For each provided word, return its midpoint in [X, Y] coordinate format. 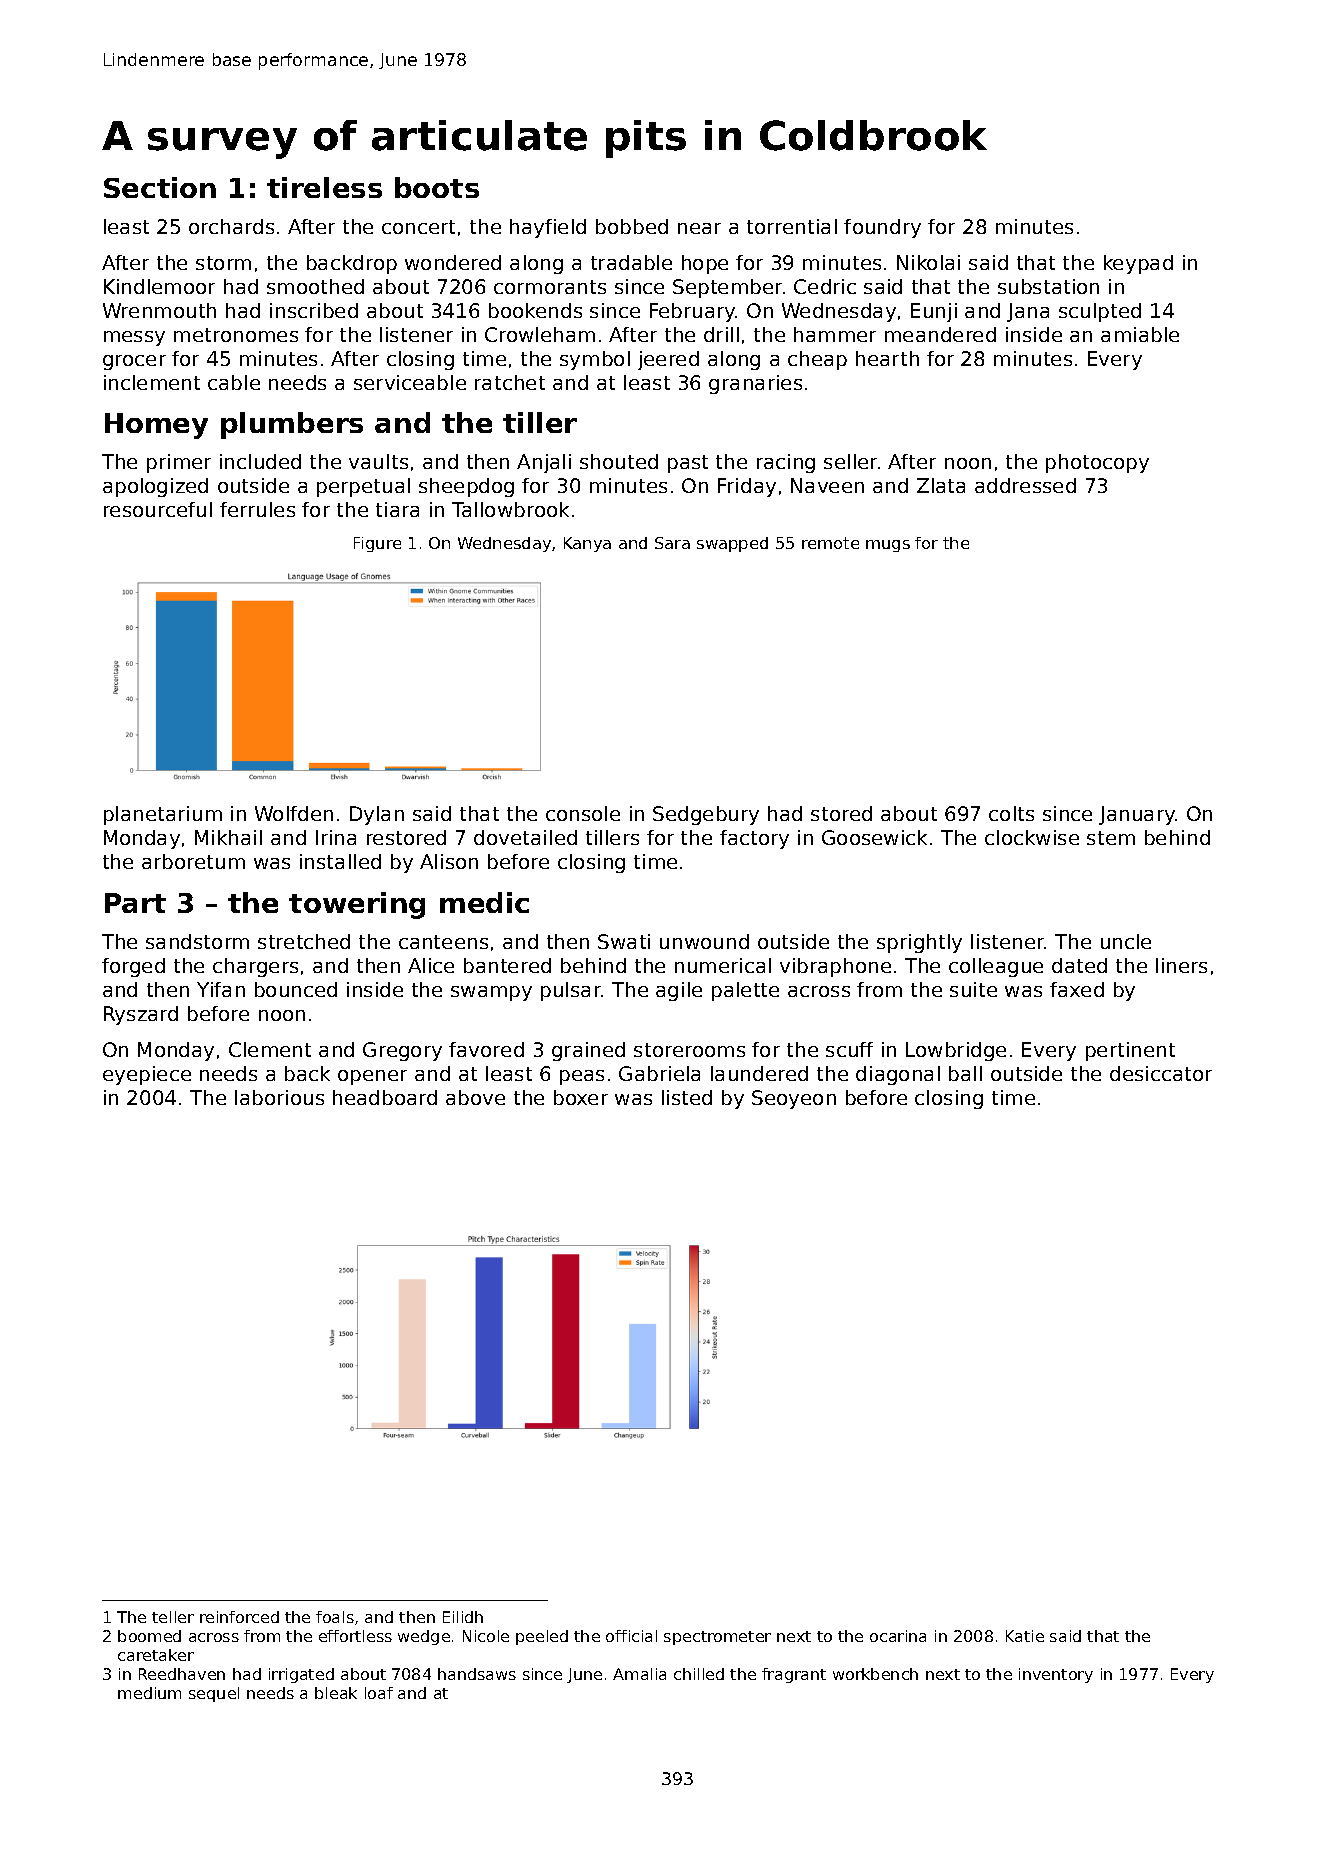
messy [134, 338]
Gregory [402, 1051]
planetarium [163, 815]
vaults [378, 461]
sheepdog [466, 487]
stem [1111, 838]
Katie [1025, 1636]
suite [973, 989]
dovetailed [525, 837]
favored [486, 1049]
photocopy [1097, 463]
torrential [792, 226]
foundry [882, 228]
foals [335, 1617]
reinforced [239, 1617]
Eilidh [463, 1617]
